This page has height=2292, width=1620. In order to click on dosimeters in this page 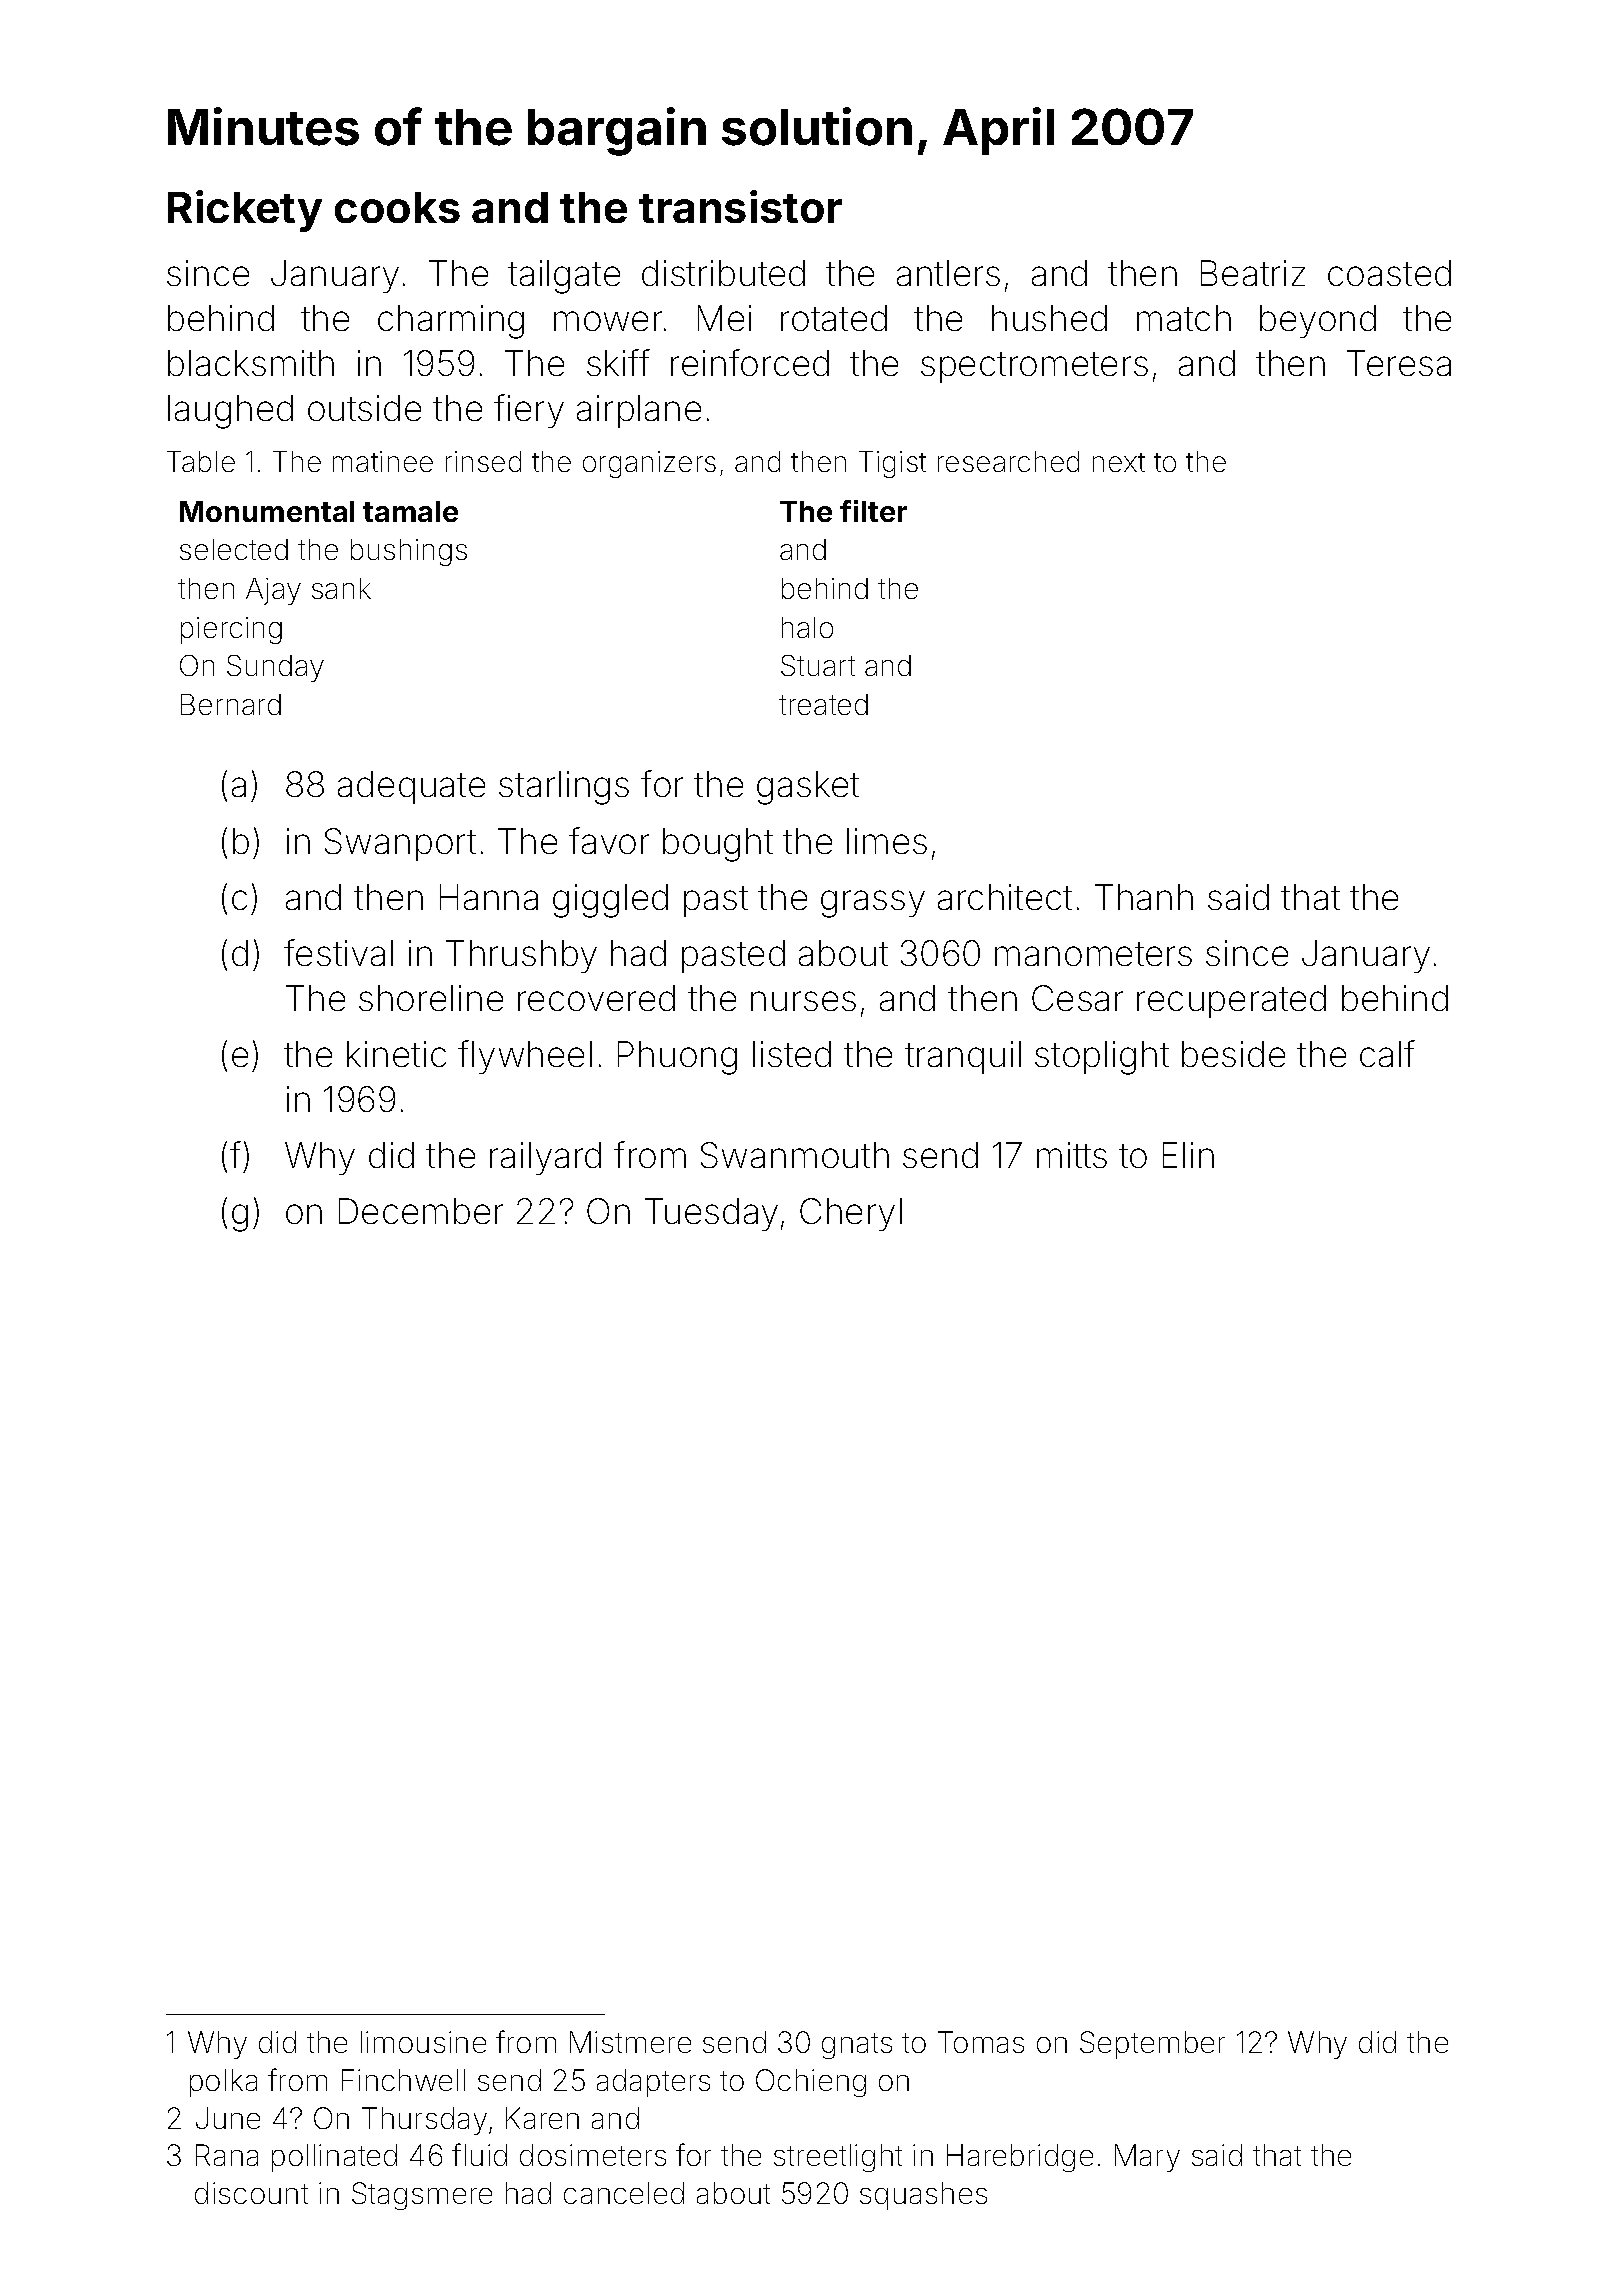, I will do `click(593, 2155)`.
